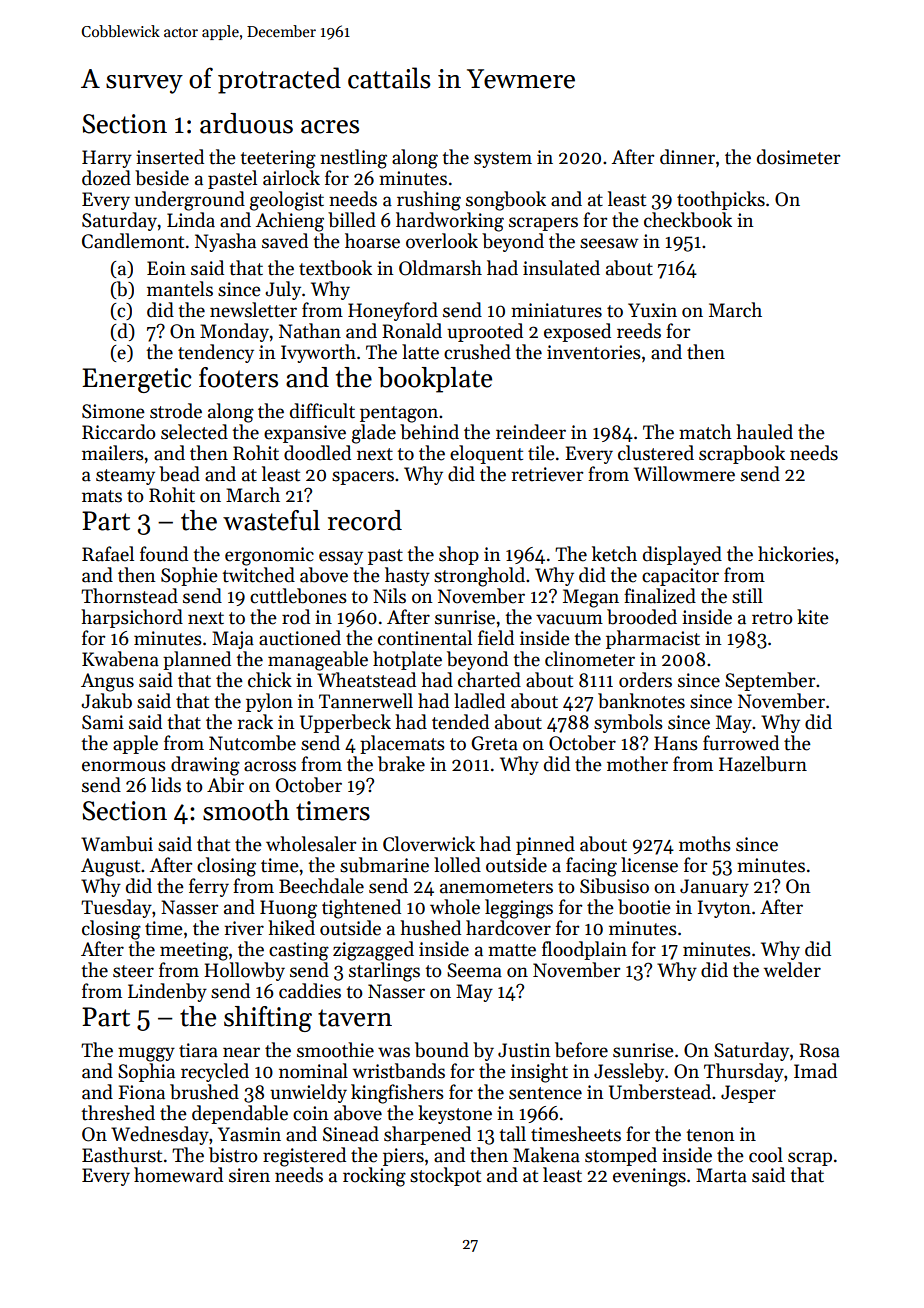 This page has height=1308, width=924. What do you see at coordinates (117, 844) in the page?
I see `Wambui` at bounding box center [117, 844].
